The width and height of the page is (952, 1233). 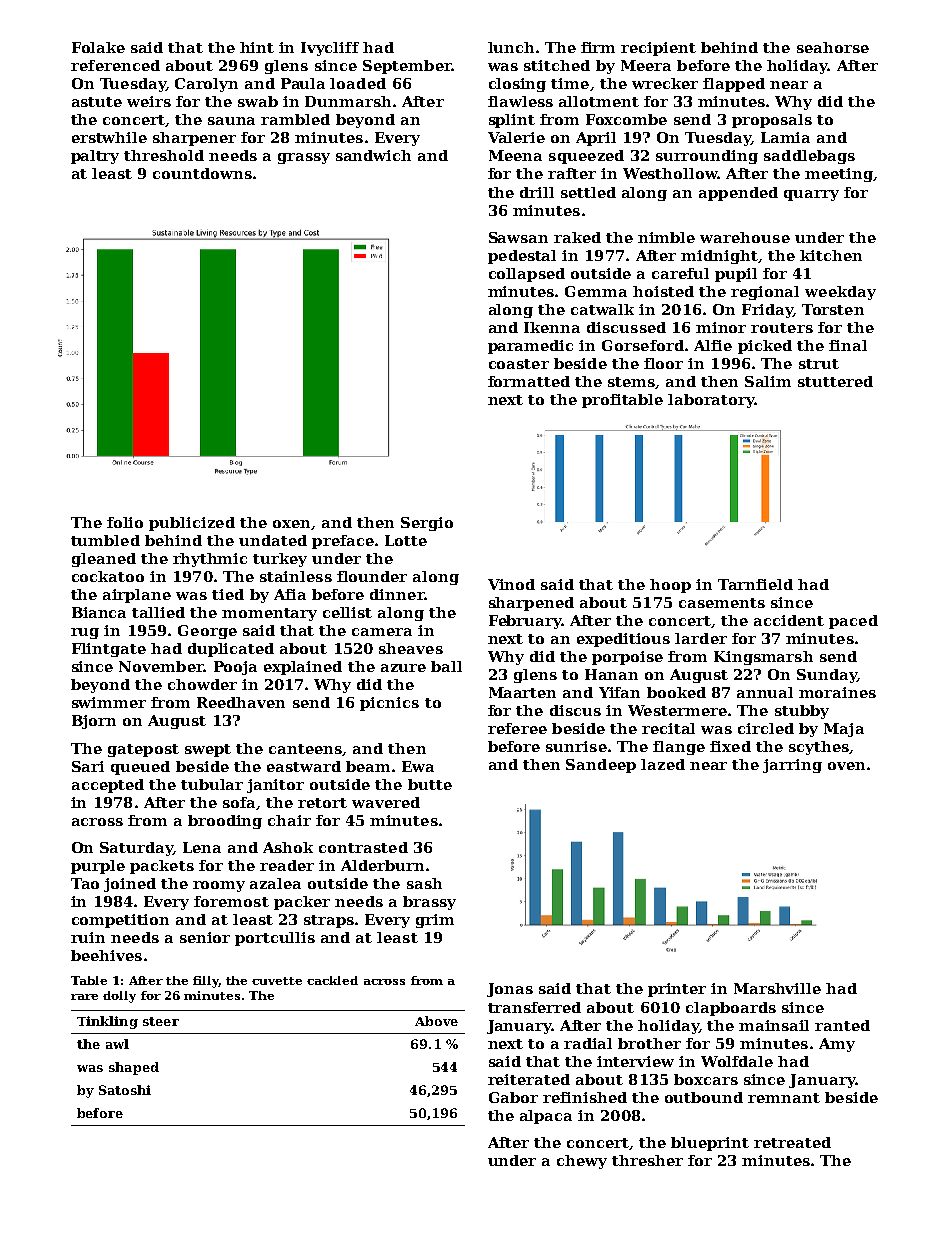 What do you see at coordinates (109, 137) in the page?
I see `erstwhile` at bounding box center [109, 137].
